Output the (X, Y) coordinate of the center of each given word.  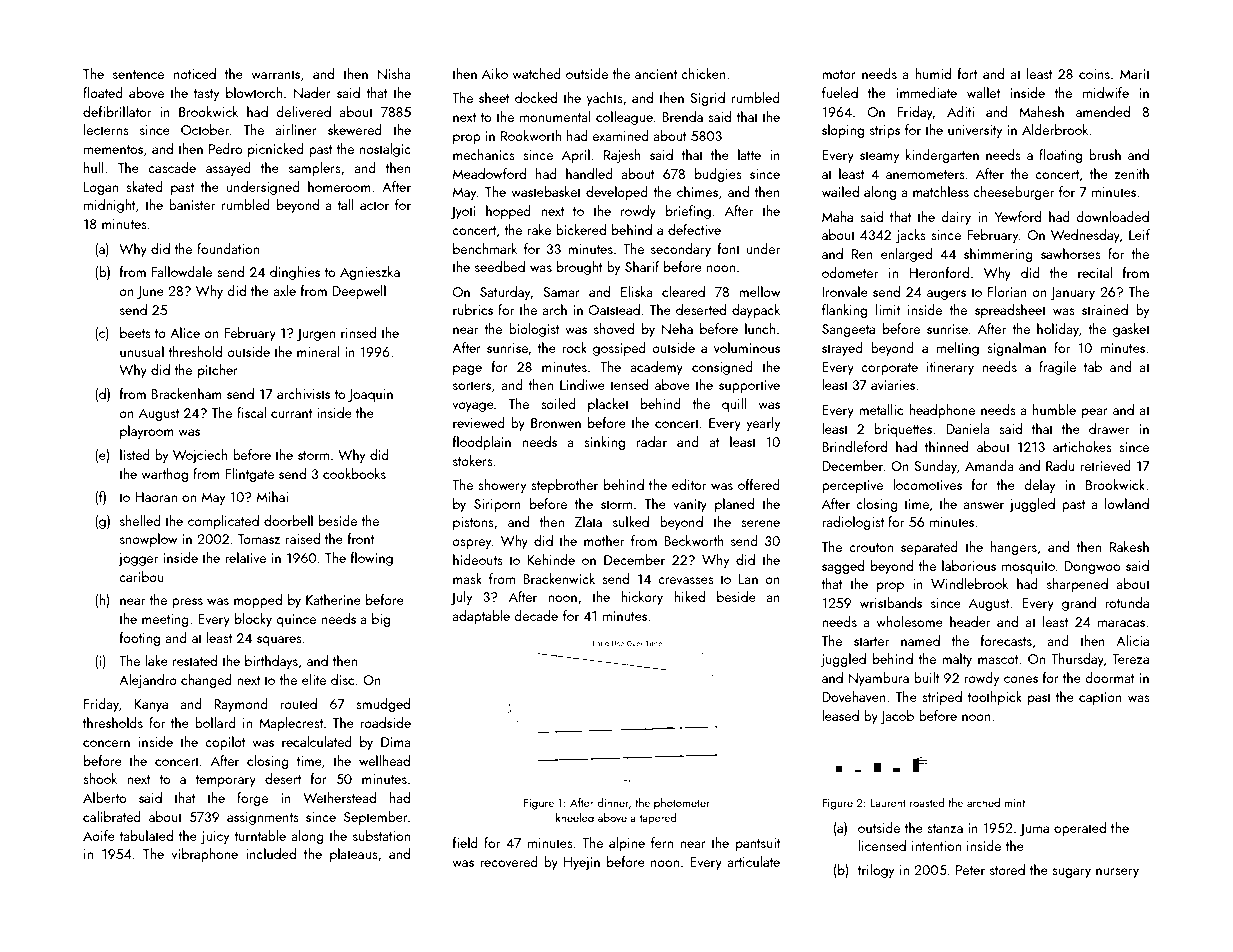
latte (749, 154)
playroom (147, 432)
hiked (689, 596)
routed (298, 703)
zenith (1132, 173)
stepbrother (564, 486)
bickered (581, 229)
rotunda (1127, 602)
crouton (871, 547)
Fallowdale (181, 271)
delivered (303, 111)
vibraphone (204, 855)
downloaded (1112, 216)
